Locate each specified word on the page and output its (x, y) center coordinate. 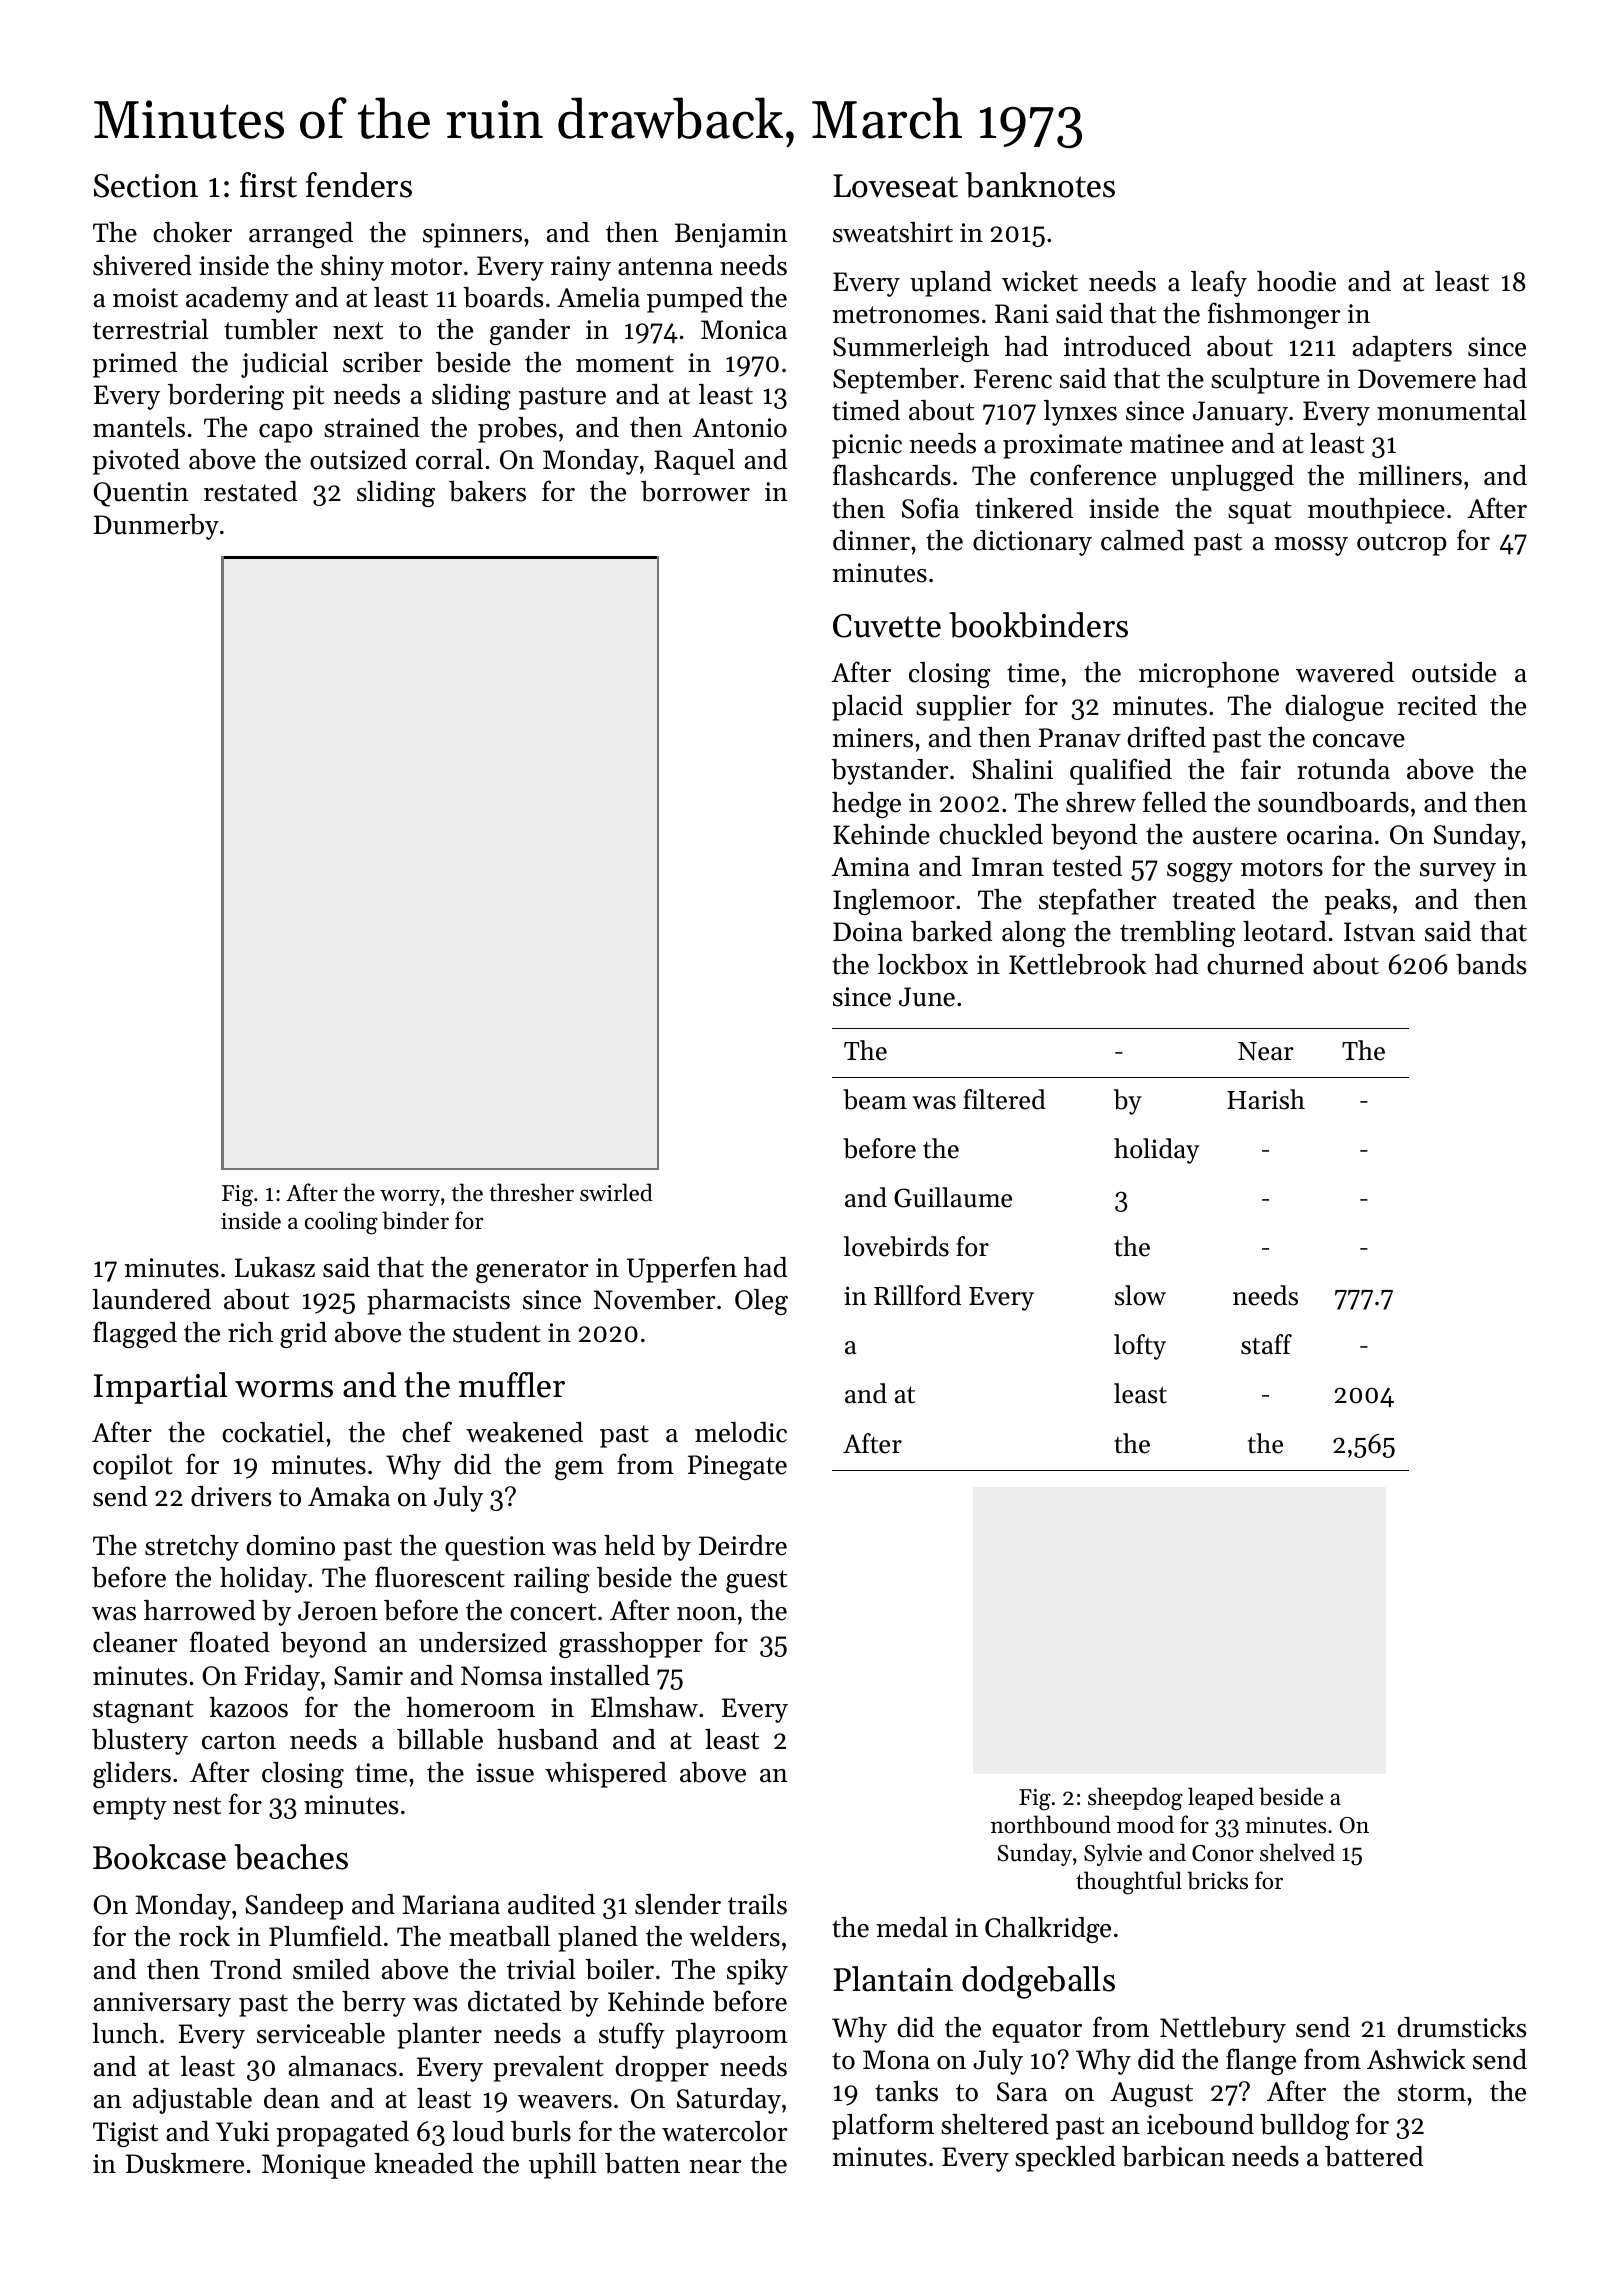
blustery (140, 1742)
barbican (1173, 2156)
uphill (562, 2166)
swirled (616, 1192)
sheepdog (1135, 1799)
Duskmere (185, 2163)
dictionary (1032, 543)
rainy (581, 268)
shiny (352, 268)
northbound (1051, 1824)
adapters (1402, 349)
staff (1266, 1344)
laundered (151, 1299)
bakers (487, 491)
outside (1454, 672)
